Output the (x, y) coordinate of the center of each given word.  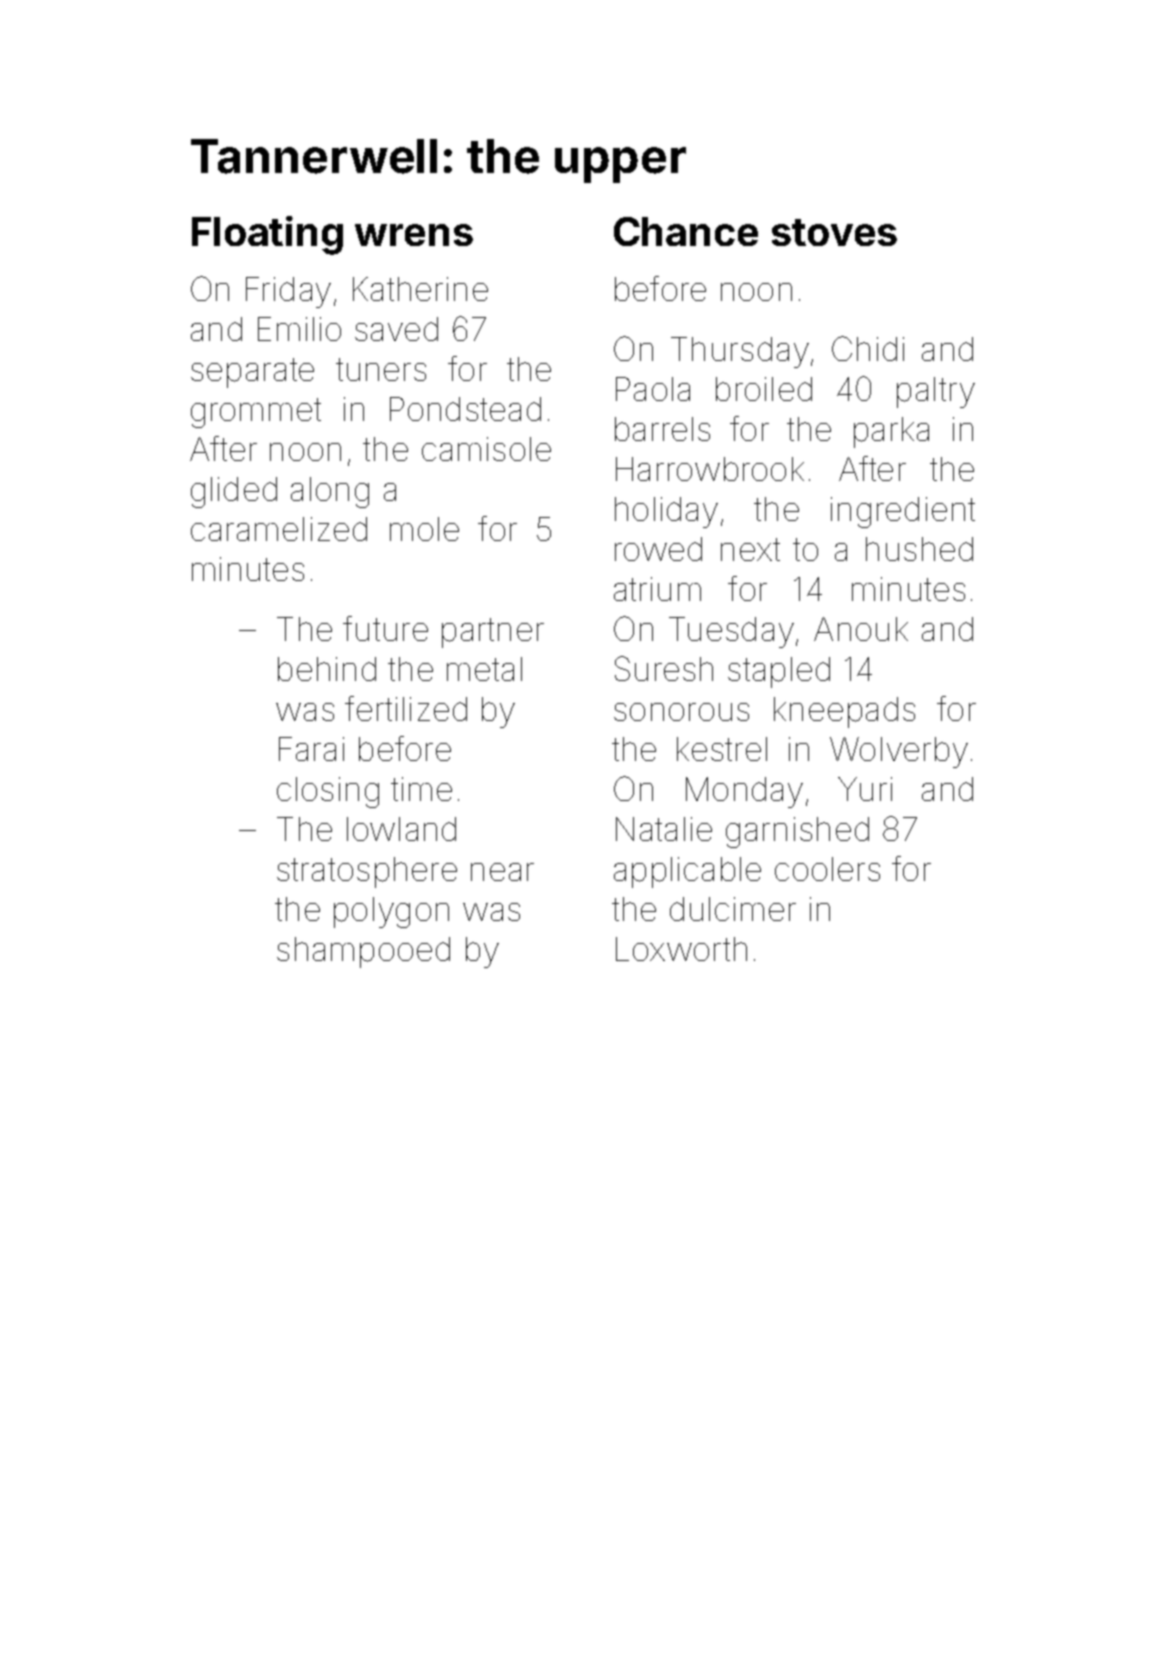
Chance (686, 231)
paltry (936, 392)
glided (234, 492)
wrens (414, 235)
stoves (834, 232)
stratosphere (367, 872)
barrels (662, 429)
